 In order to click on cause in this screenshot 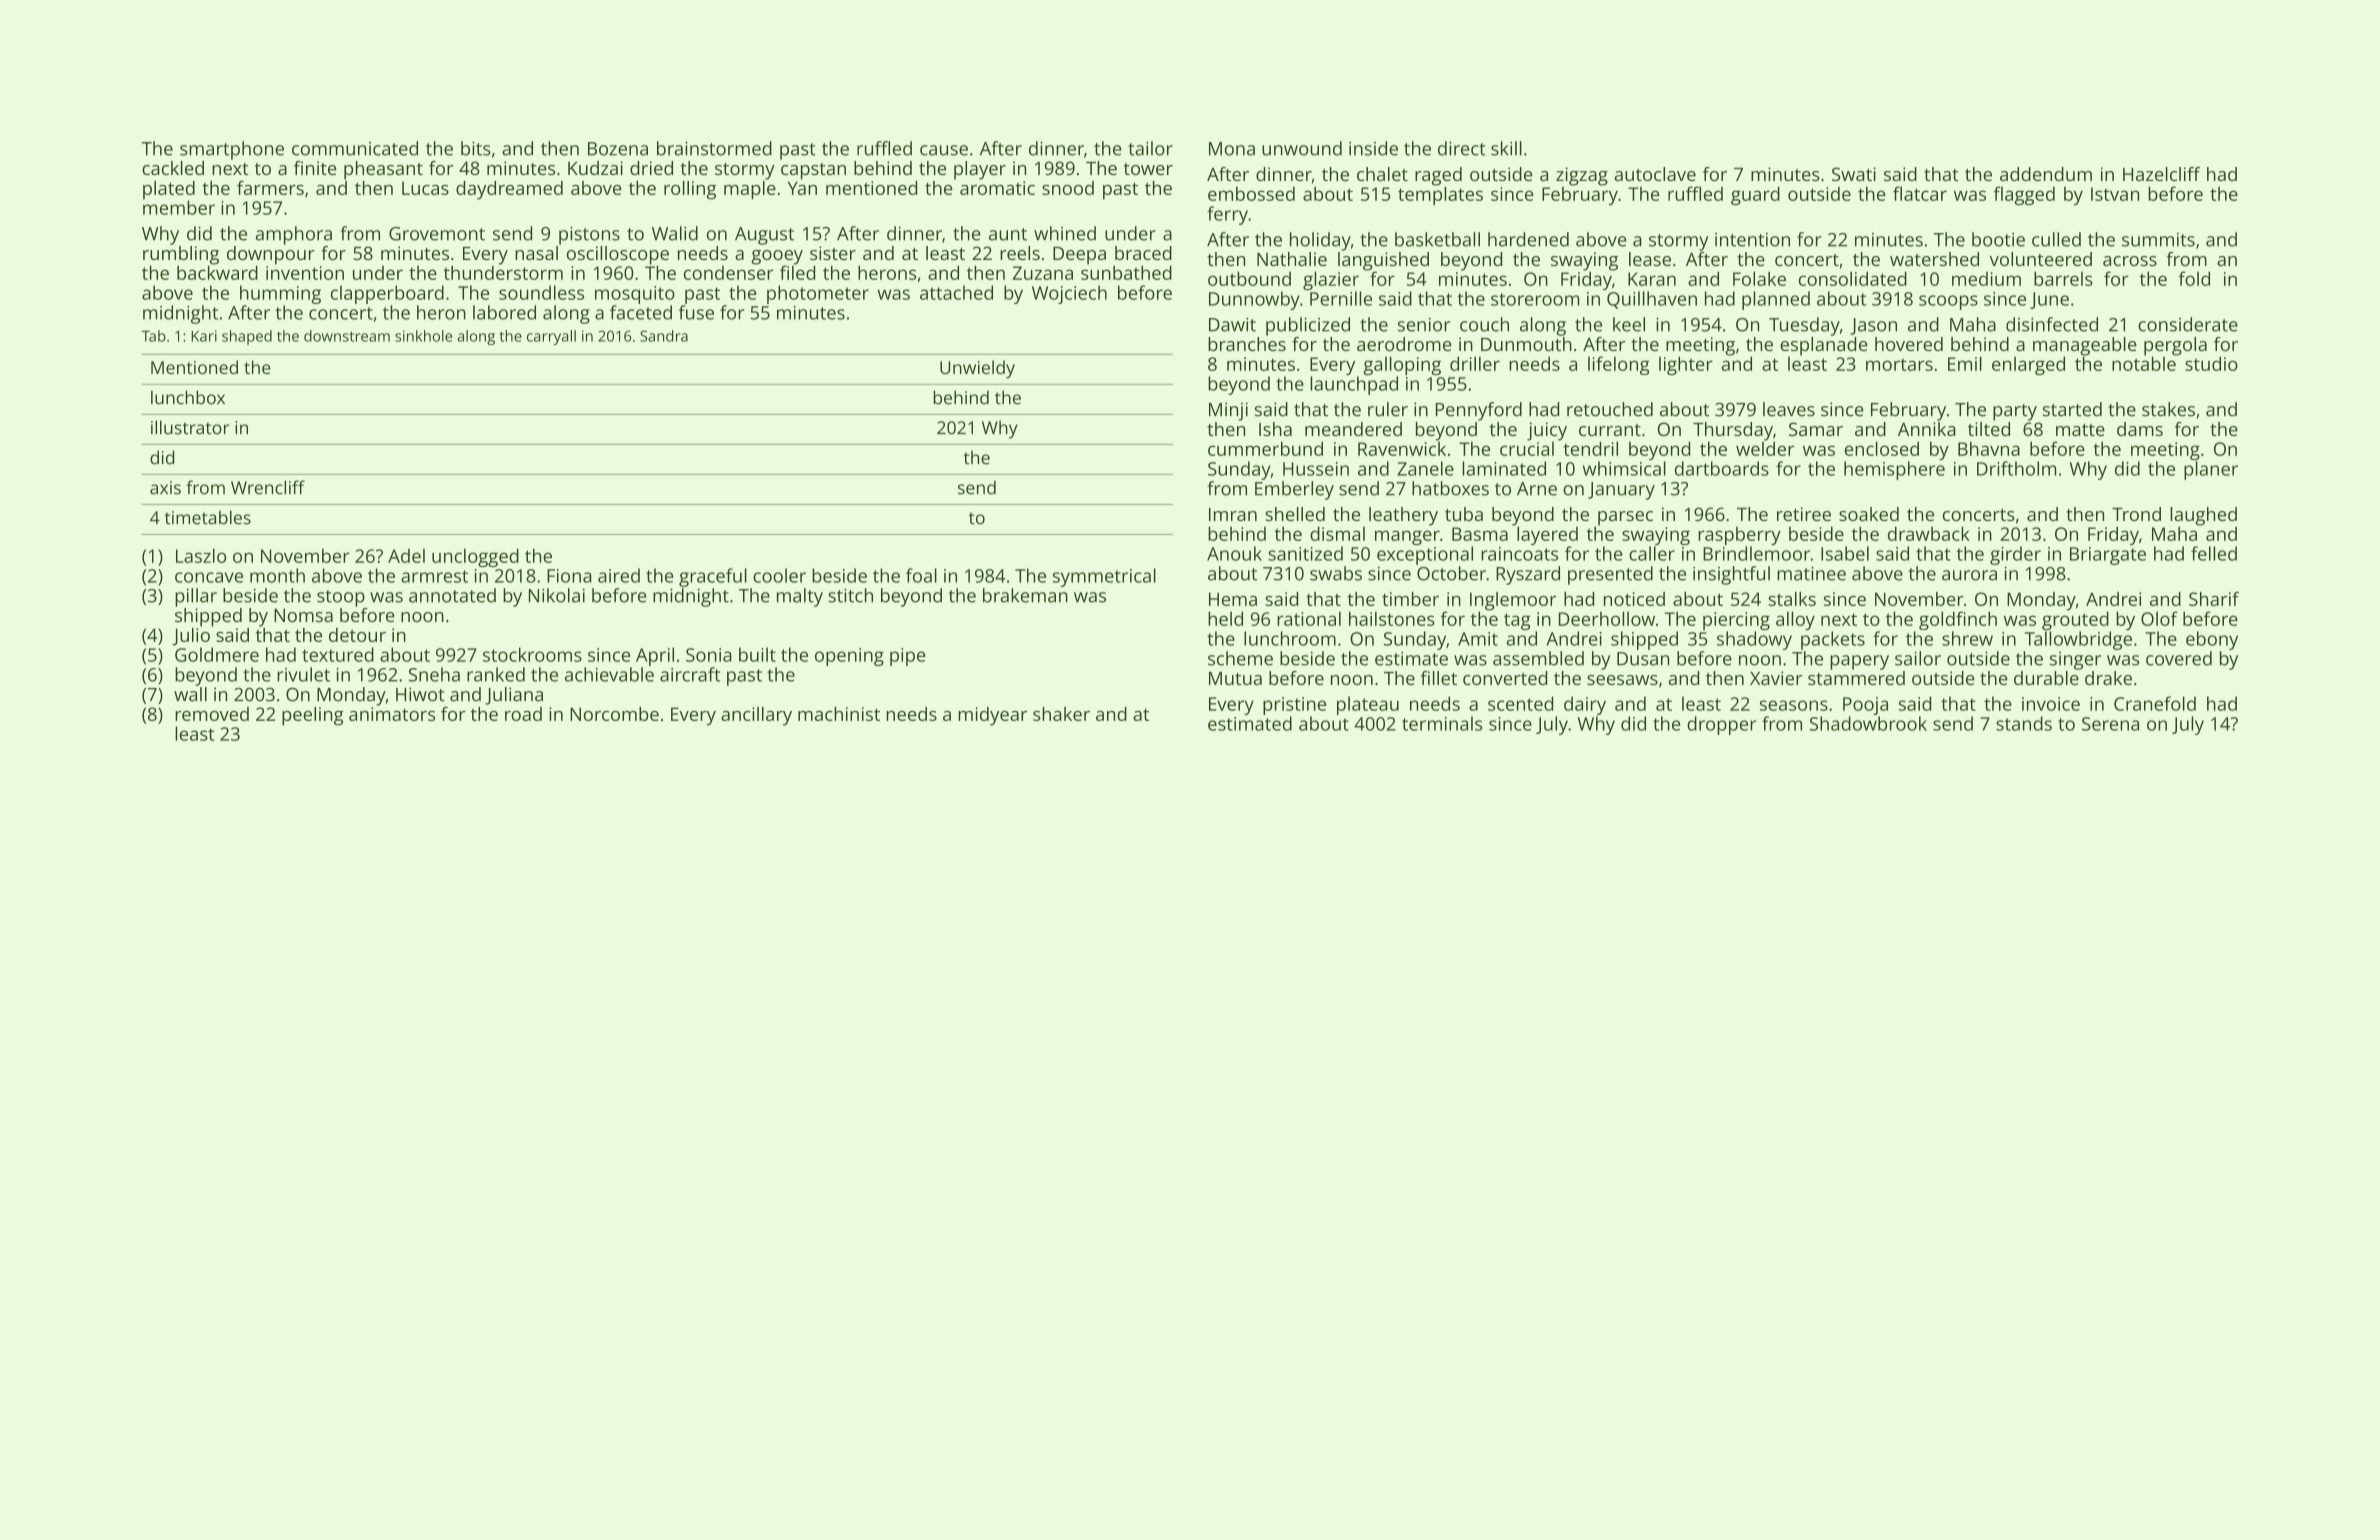, I will do `click(944, 150)`.
